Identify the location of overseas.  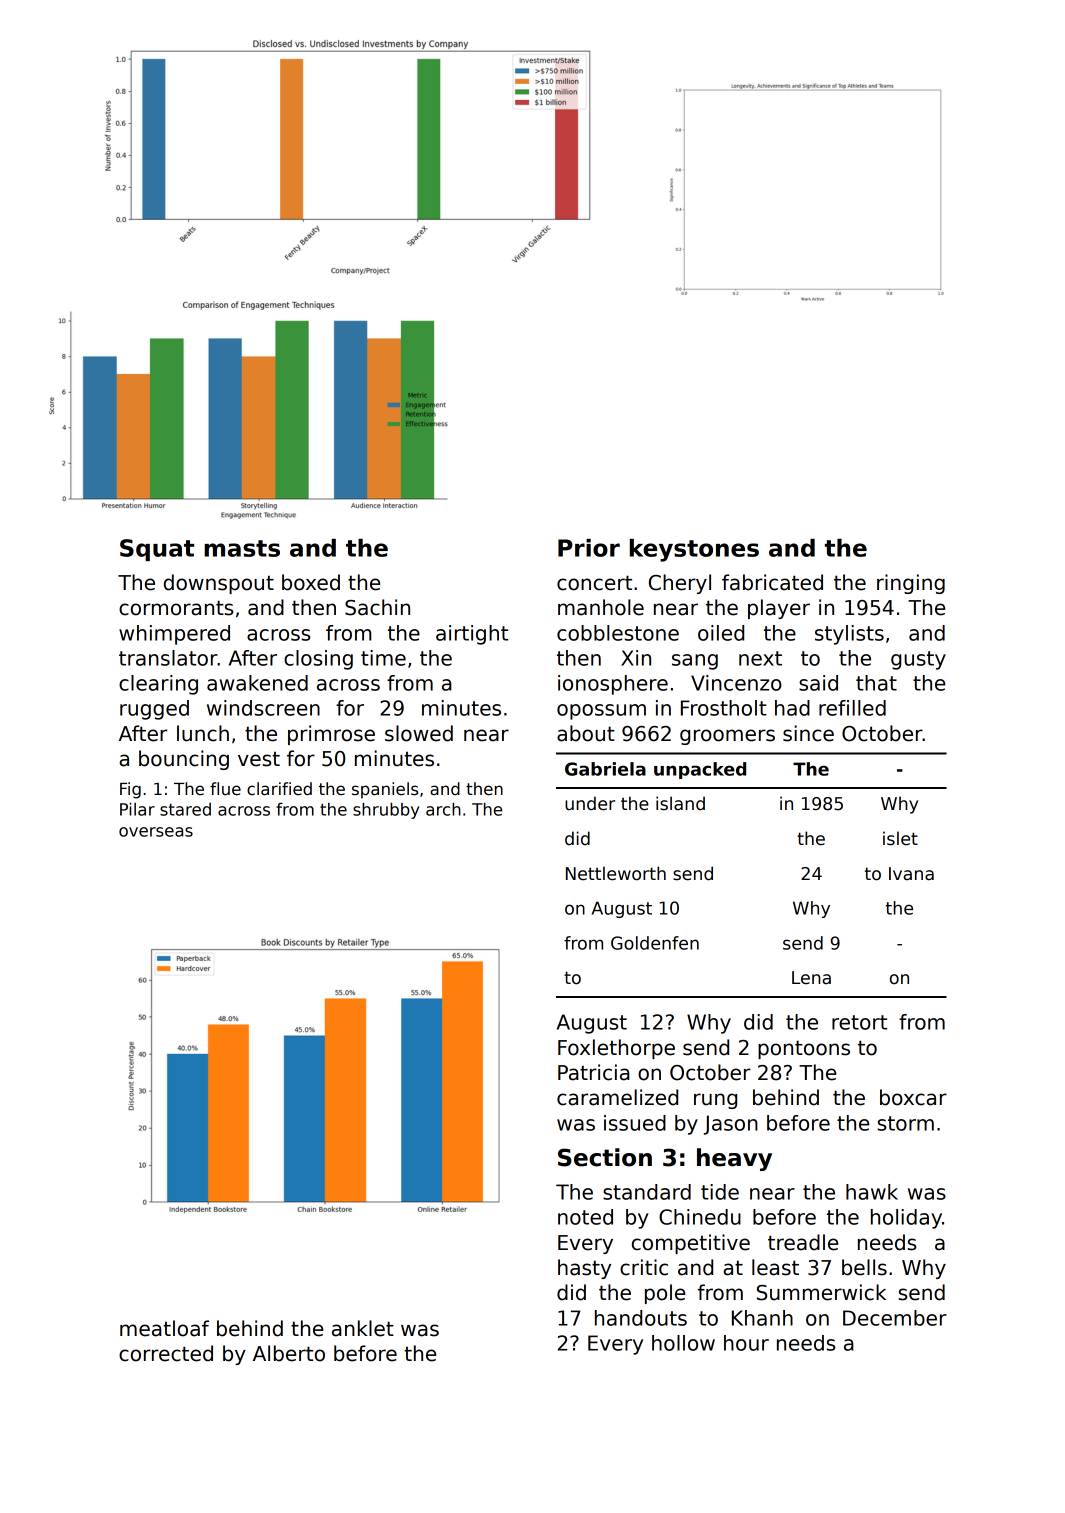
(156, 832).
